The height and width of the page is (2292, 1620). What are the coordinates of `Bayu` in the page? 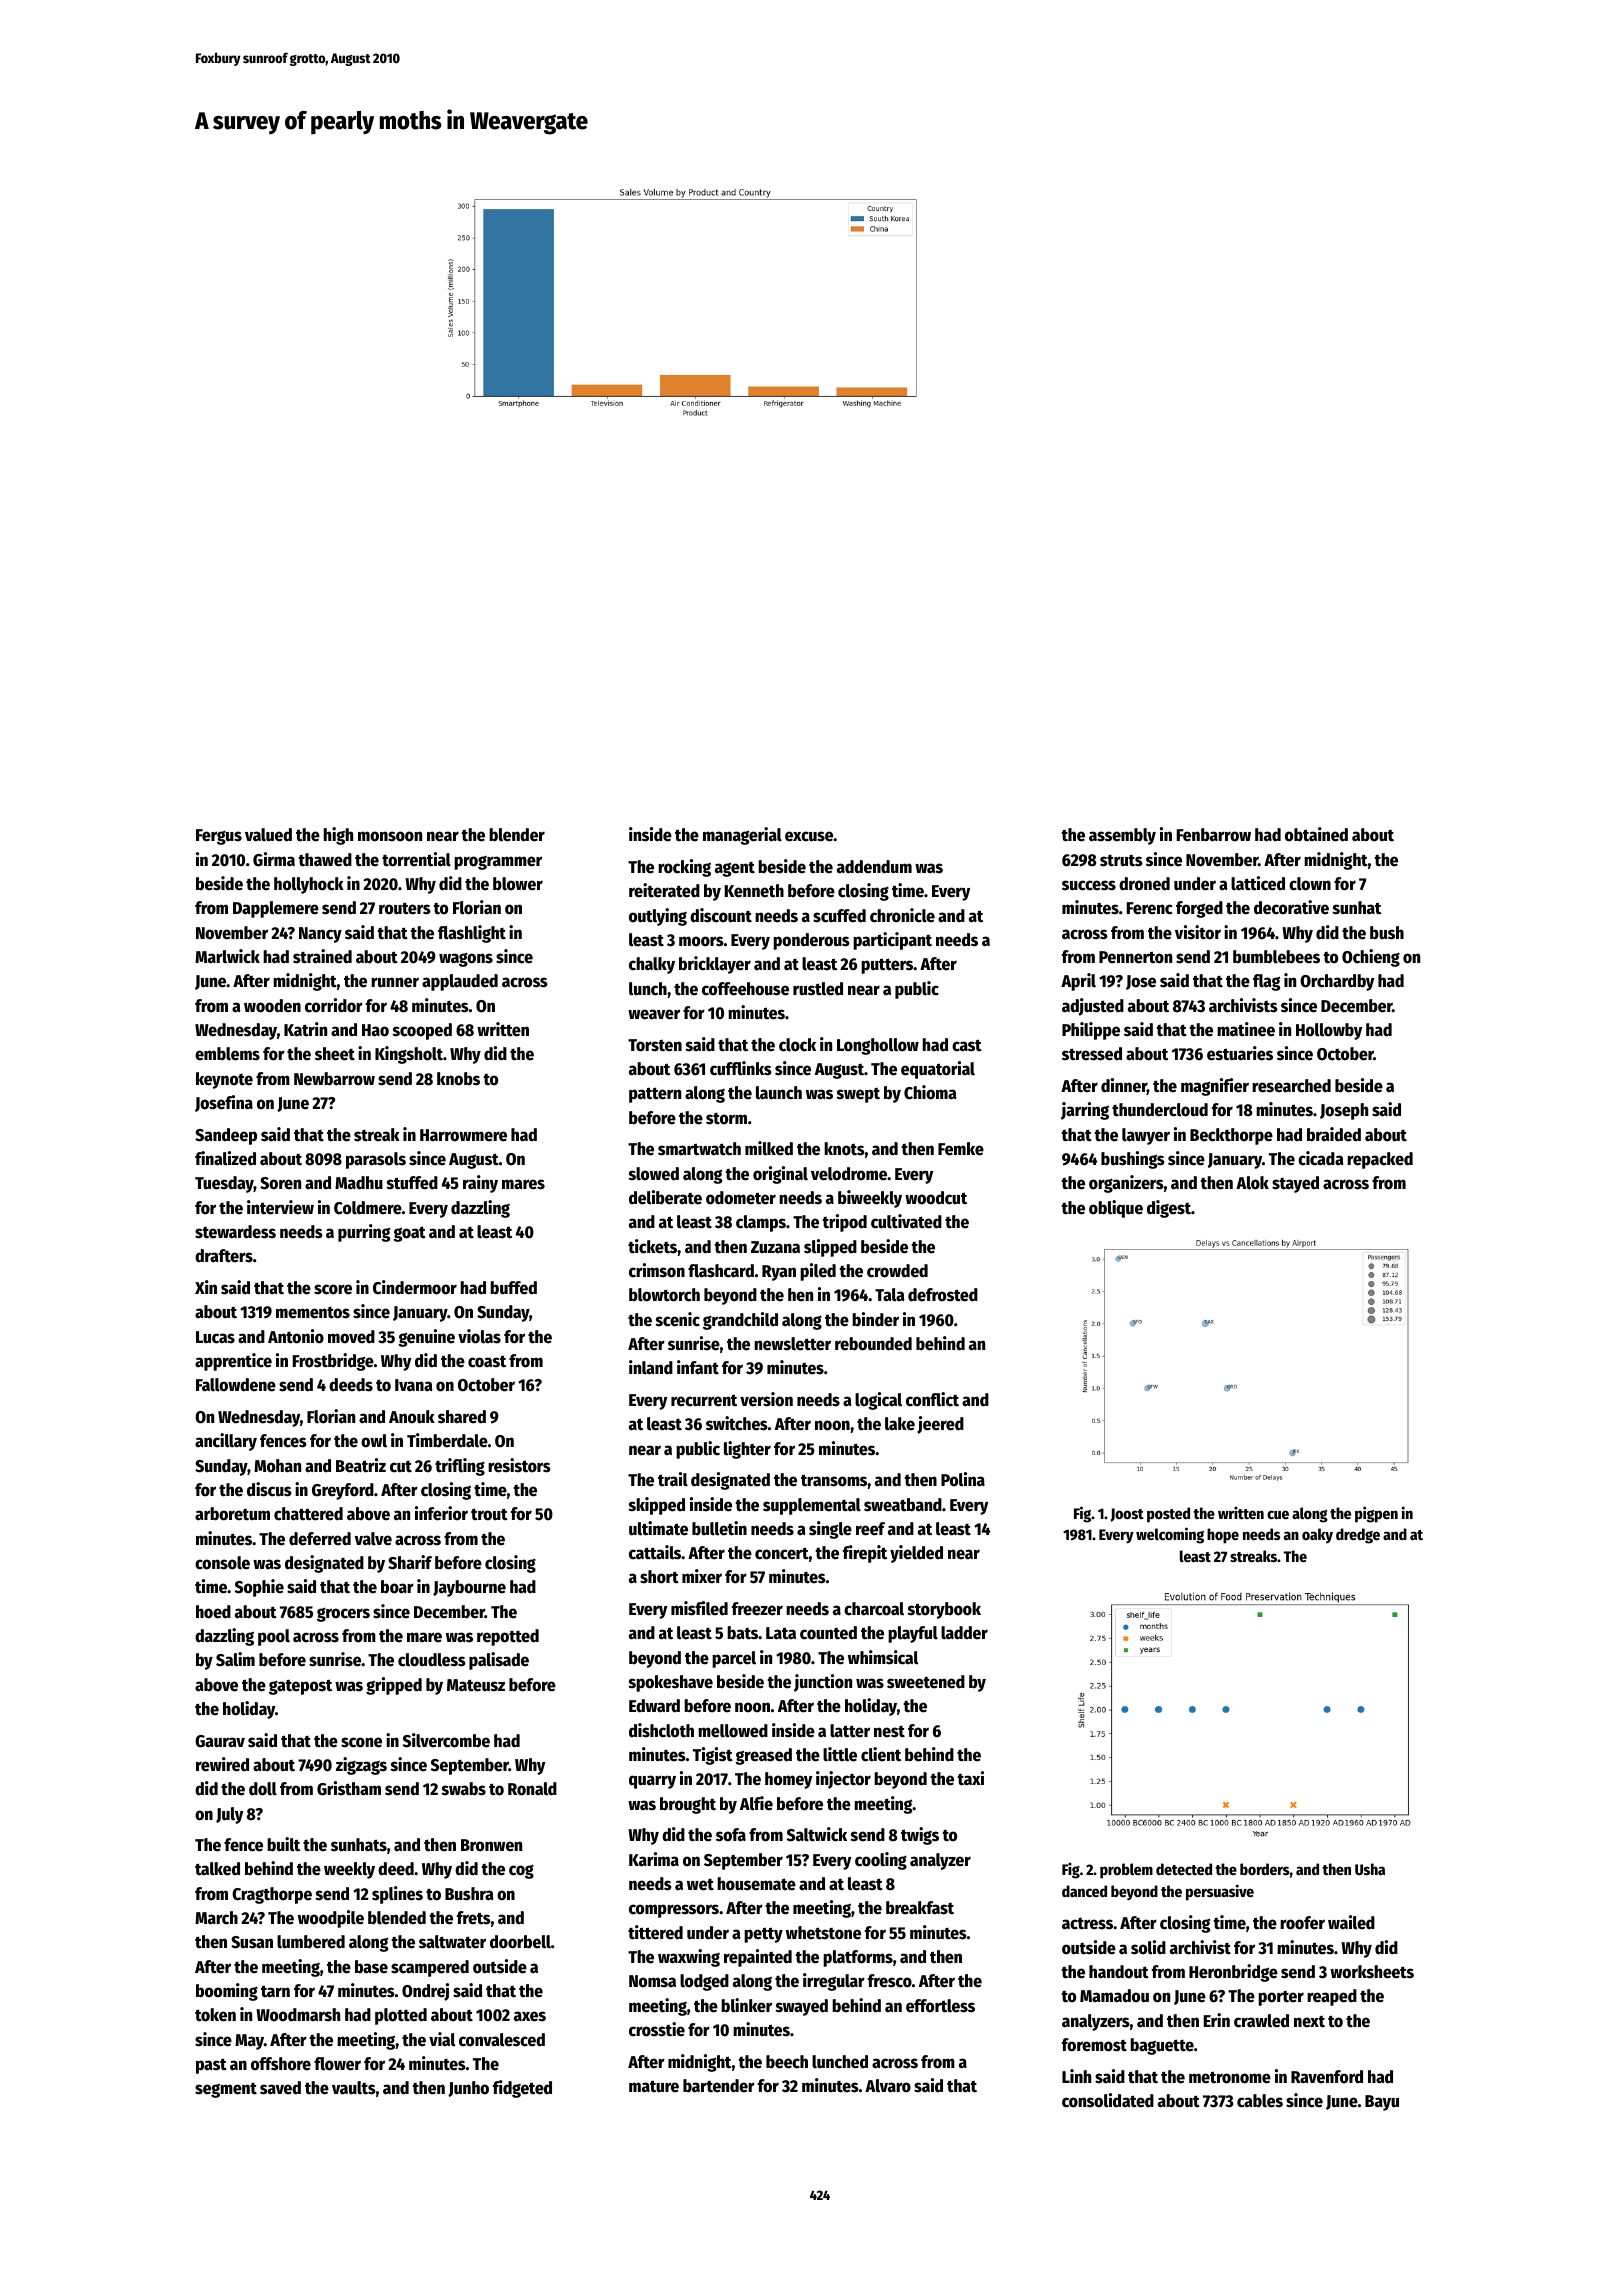 It's located at (1382, 2103).
